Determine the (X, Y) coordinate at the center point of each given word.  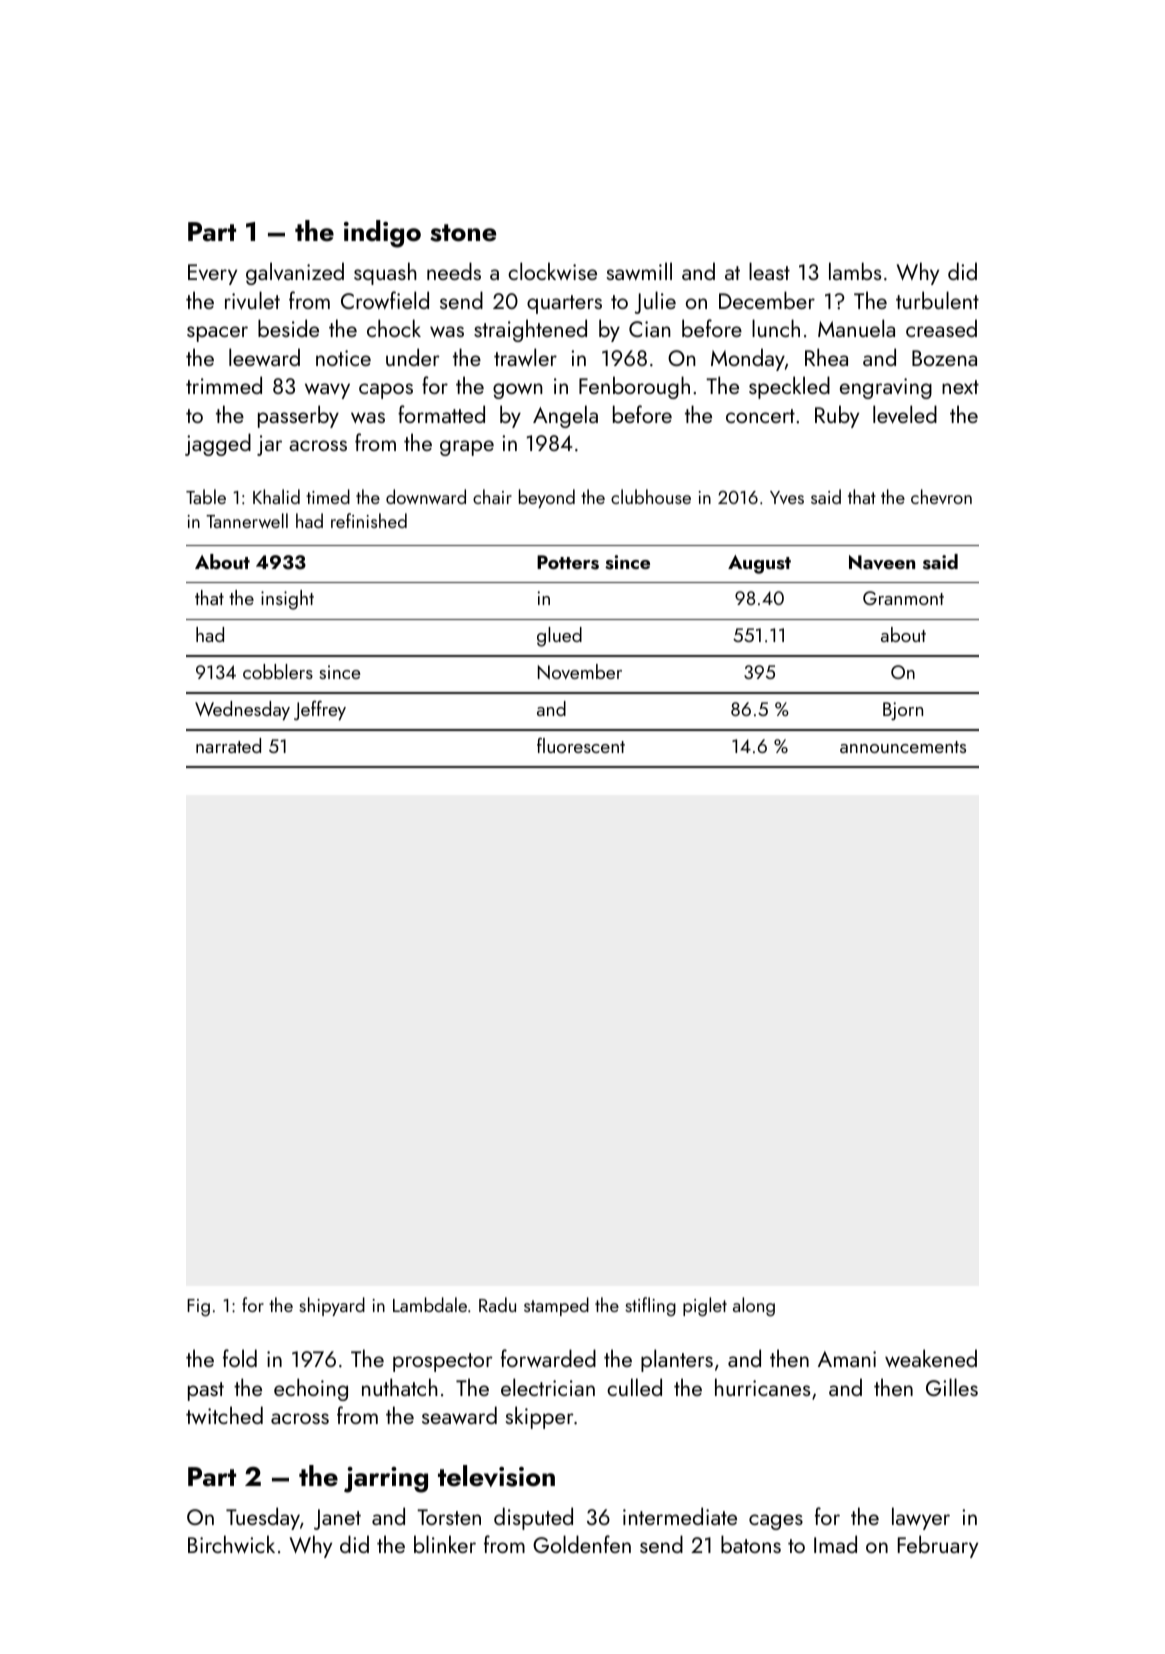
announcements (903, 747)
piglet (705, 1307)
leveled (905, 414)
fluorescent (581, 745)
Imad (835, 1544)
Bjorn (903, 711)
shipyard (332, 1306)
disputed (533, 1518)
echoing (311, 1389)
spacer (217, 334)
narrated (228, 745)
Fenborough (634, 387)
